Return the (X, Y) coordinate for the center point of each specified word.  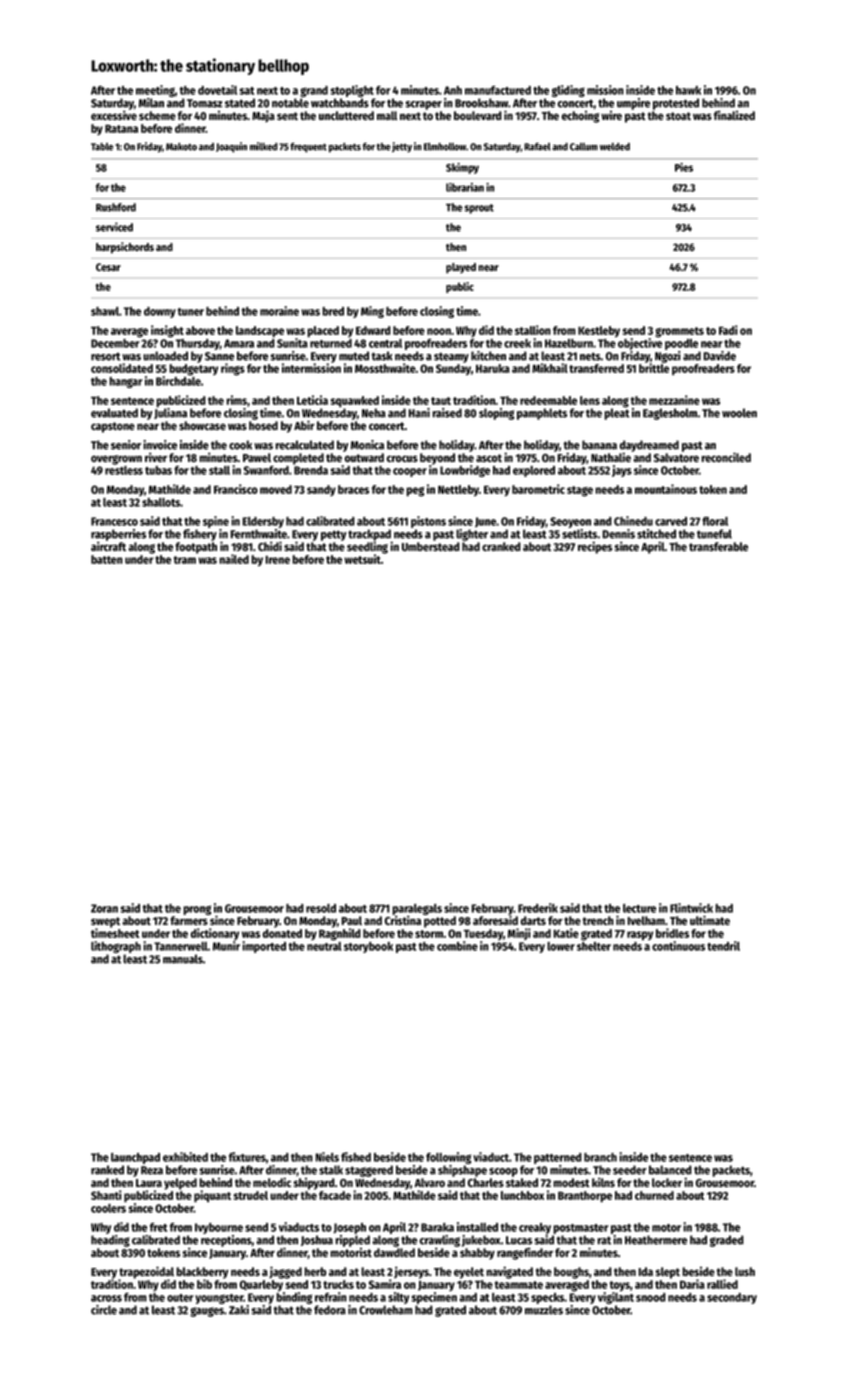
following (448, 1158)
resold (321, 908)
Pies (684, 167)
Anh (453, 90)
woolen (739, 413)
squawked (354, 402)
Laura (149, 1183)
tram (184, 560)
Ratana (121, 129)
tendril (723, 946)
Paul (352, 920)
